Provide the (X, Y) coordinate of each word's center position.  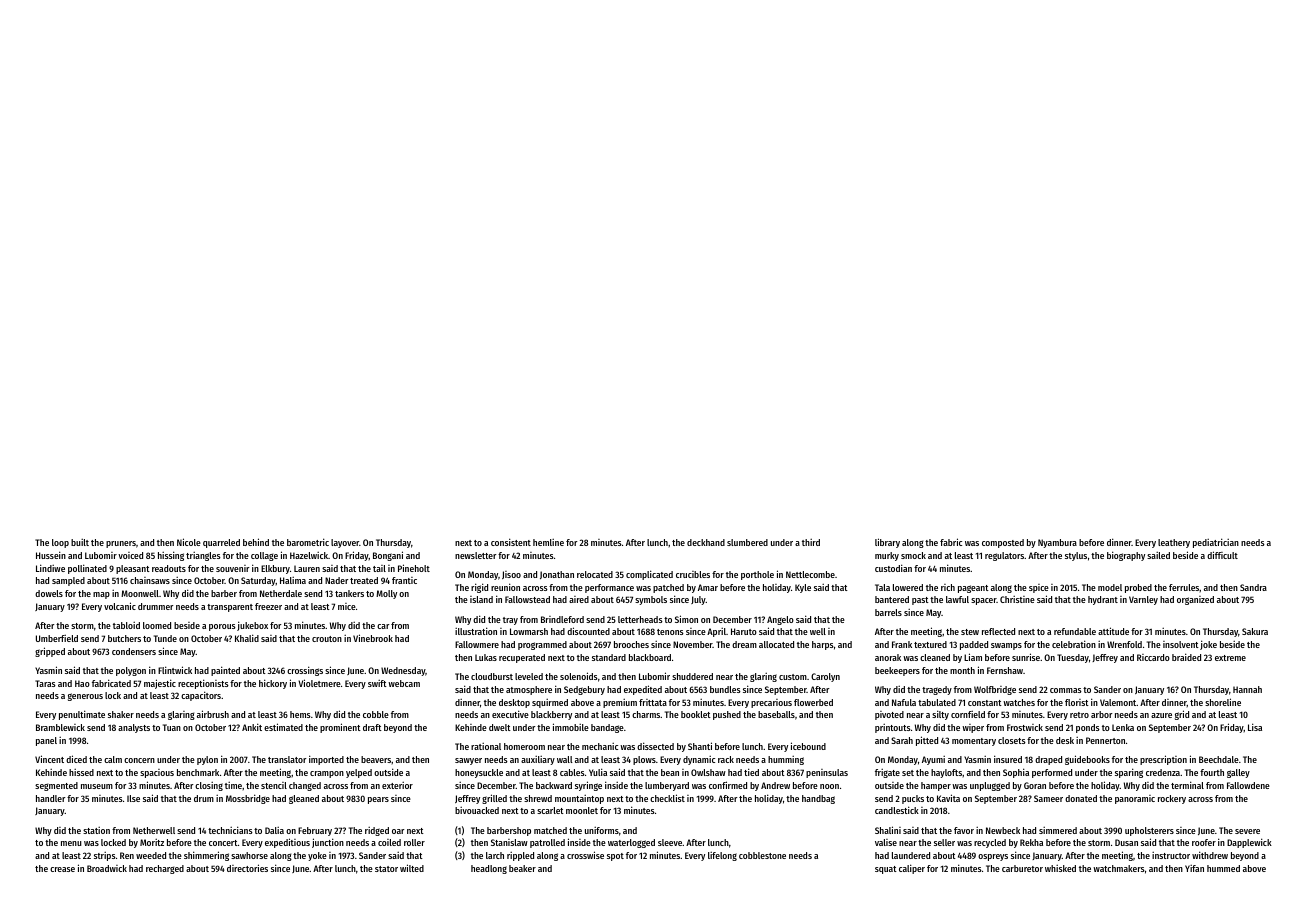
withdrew (1210, 855)
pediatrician (1216, 543)
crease (62, 869)
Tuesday (1073, 658)
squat (886, 870)
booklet (696, 714)
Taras (45, 683)
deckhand (706, 542)
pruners (121, 544)
